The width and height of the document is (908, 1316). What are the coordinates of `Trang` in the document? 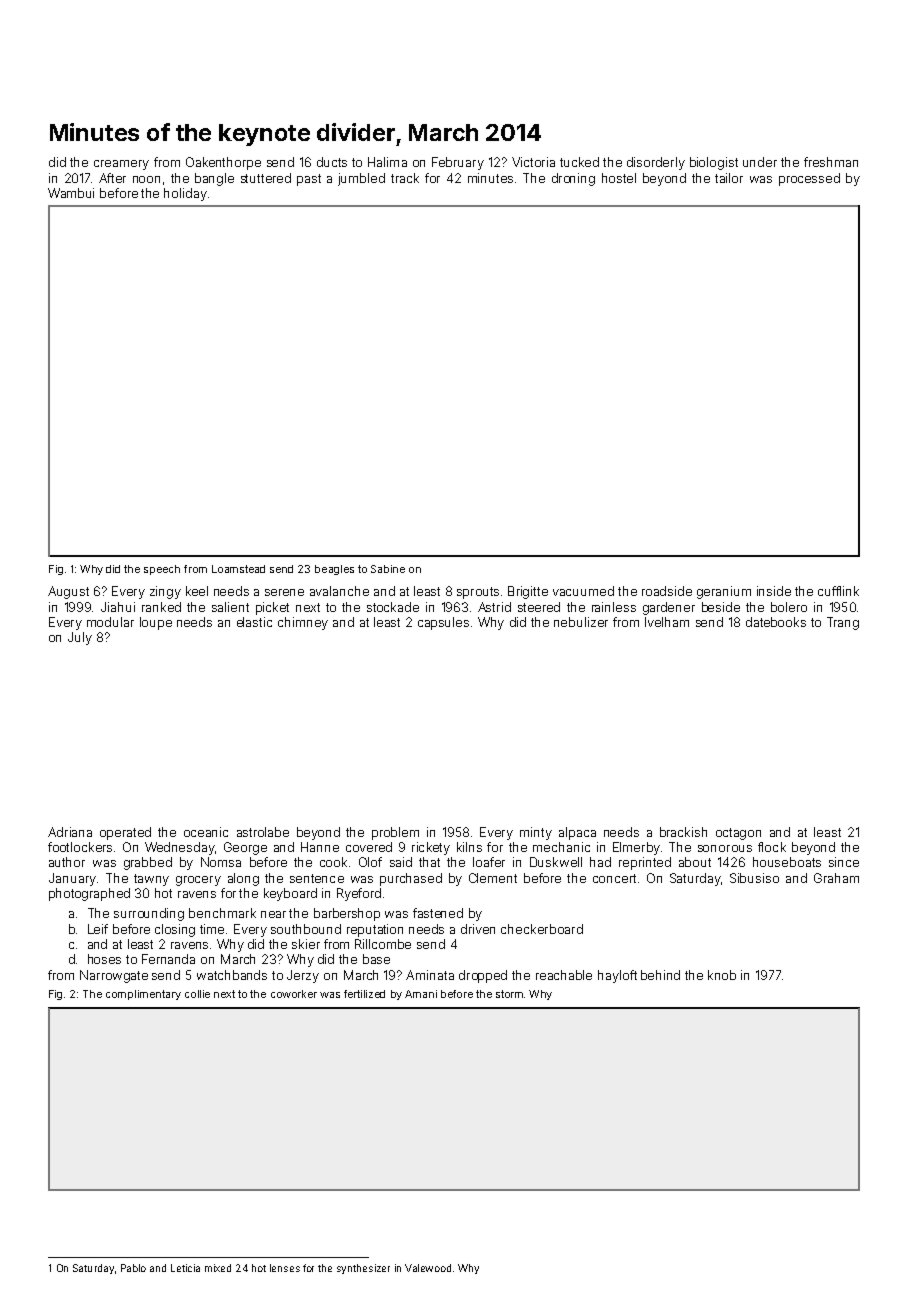 It's located at (843, 623).
